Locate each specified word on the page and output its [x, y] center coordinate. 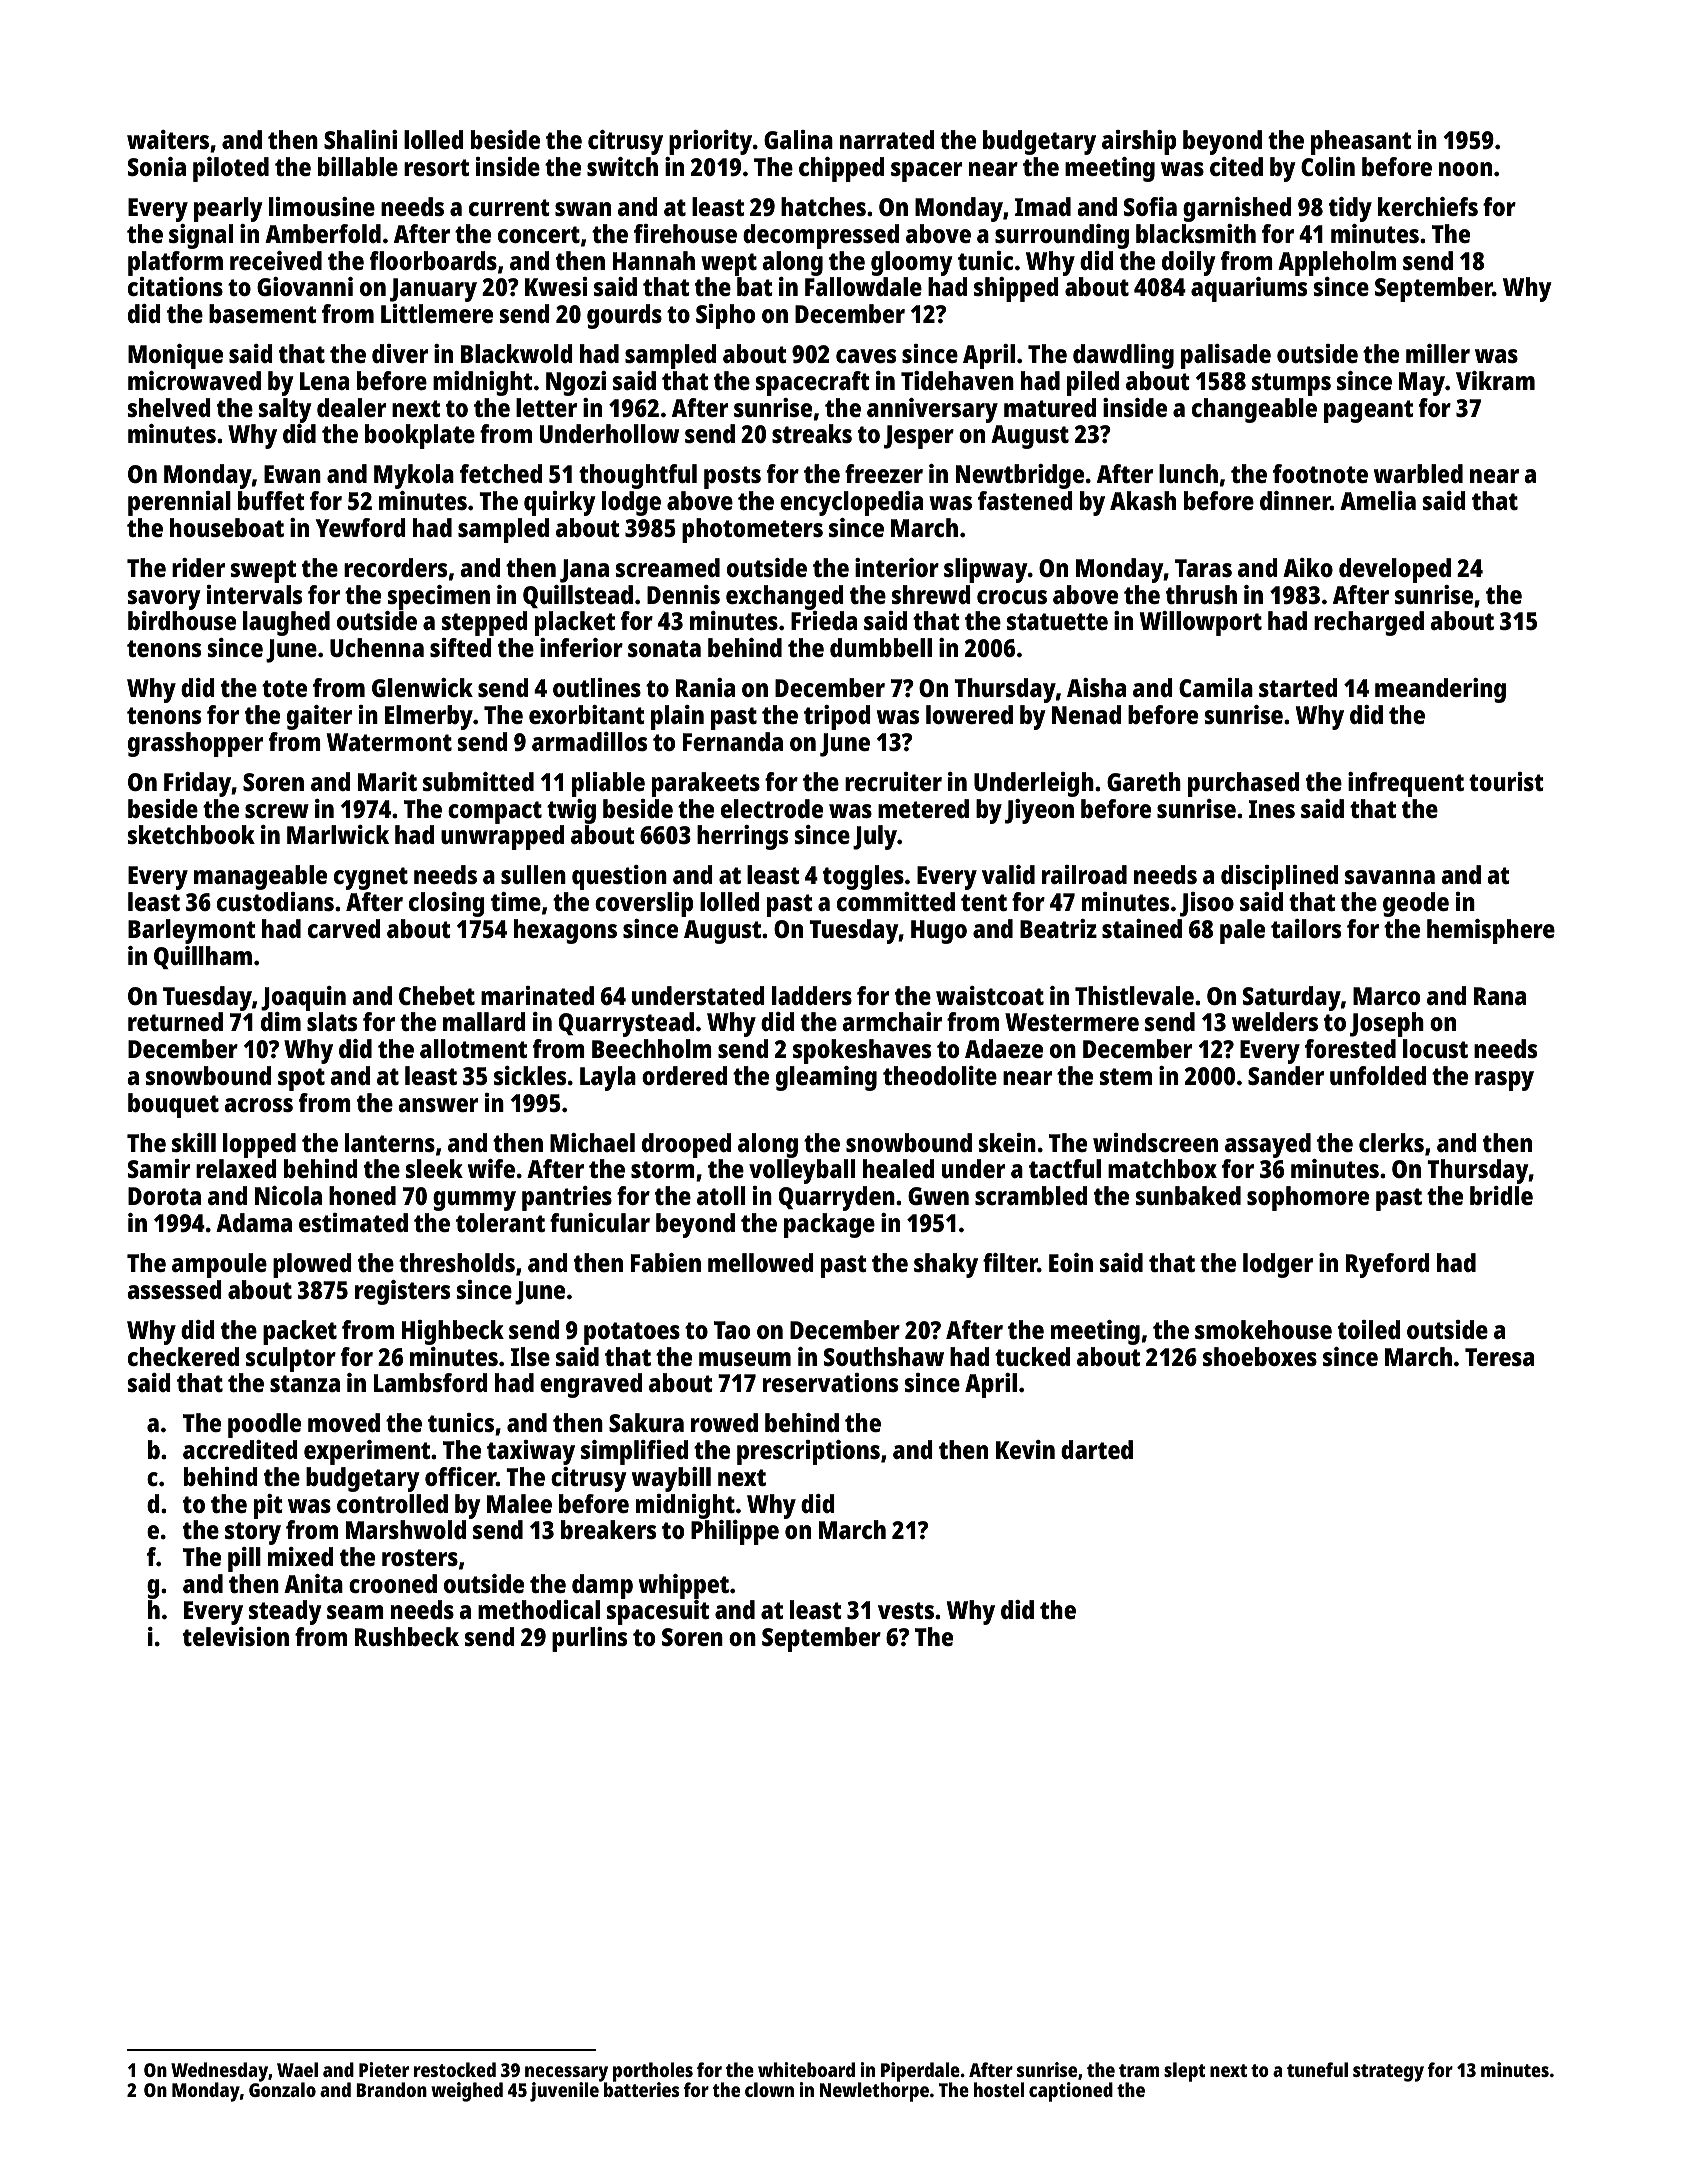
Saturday [1292, 998]
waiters [168, 139]
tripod [837, 717]
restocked [455, 2069]
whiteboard [806, 2069]
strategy [1388, 2073]
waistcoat [990, 995]
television [236, 1636]
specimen [439, 597]
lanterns [390, 1142]
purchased [1244, 784]
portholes [653, 2072]
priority [710, 142]
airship [1139, 142]
